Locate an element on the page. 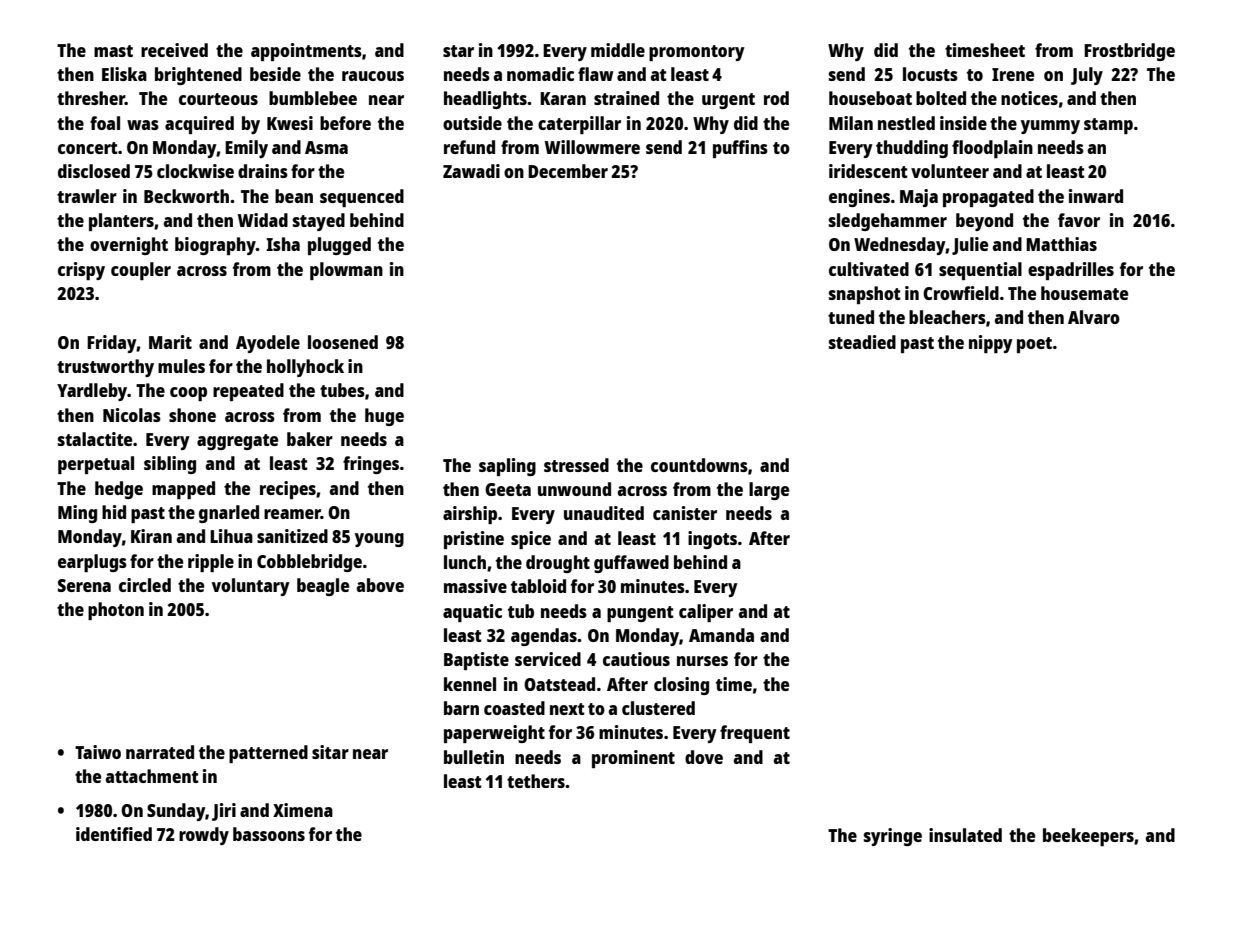  notices is located at coordinates (1029, 98).
